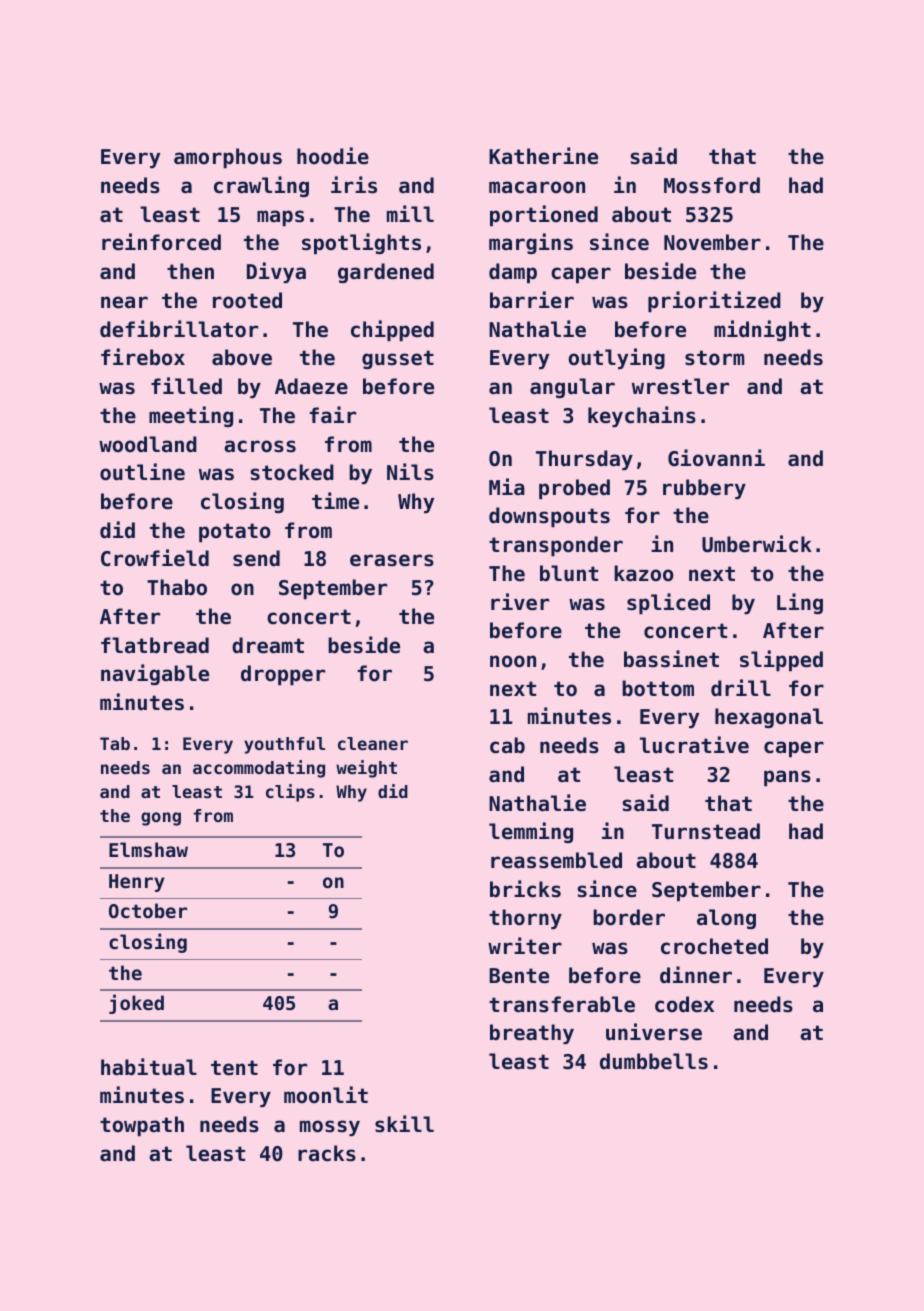  Describe the element at coordinates (148, 444) in the screenshot. I see `woodland` at that location.
